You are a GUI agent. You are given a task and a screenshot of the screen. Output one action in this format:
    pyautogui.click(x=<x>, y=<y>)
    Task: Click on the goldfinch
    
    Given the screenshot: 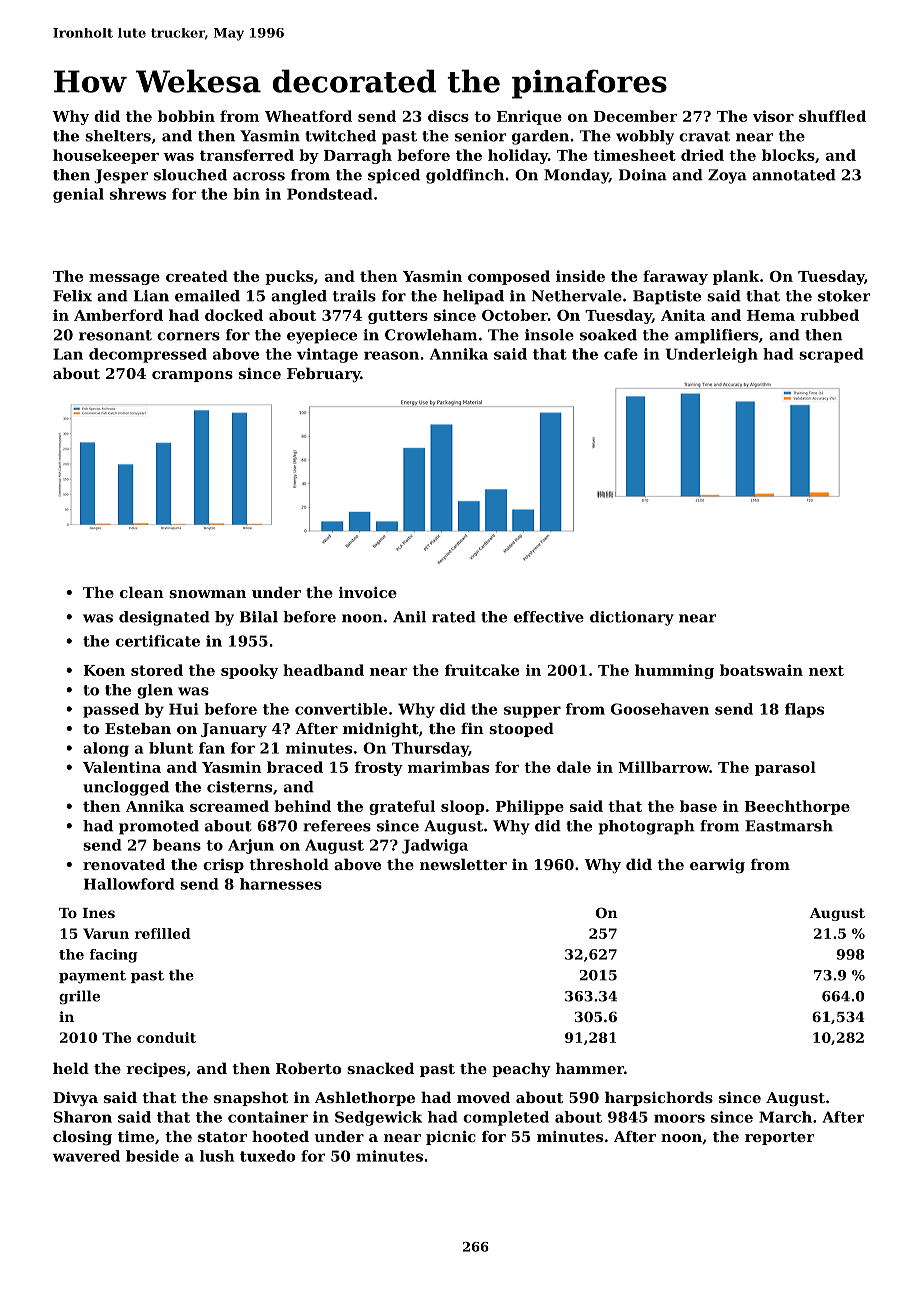 What is the action you would take?
    pyautogui.click(x=465, y=176)
